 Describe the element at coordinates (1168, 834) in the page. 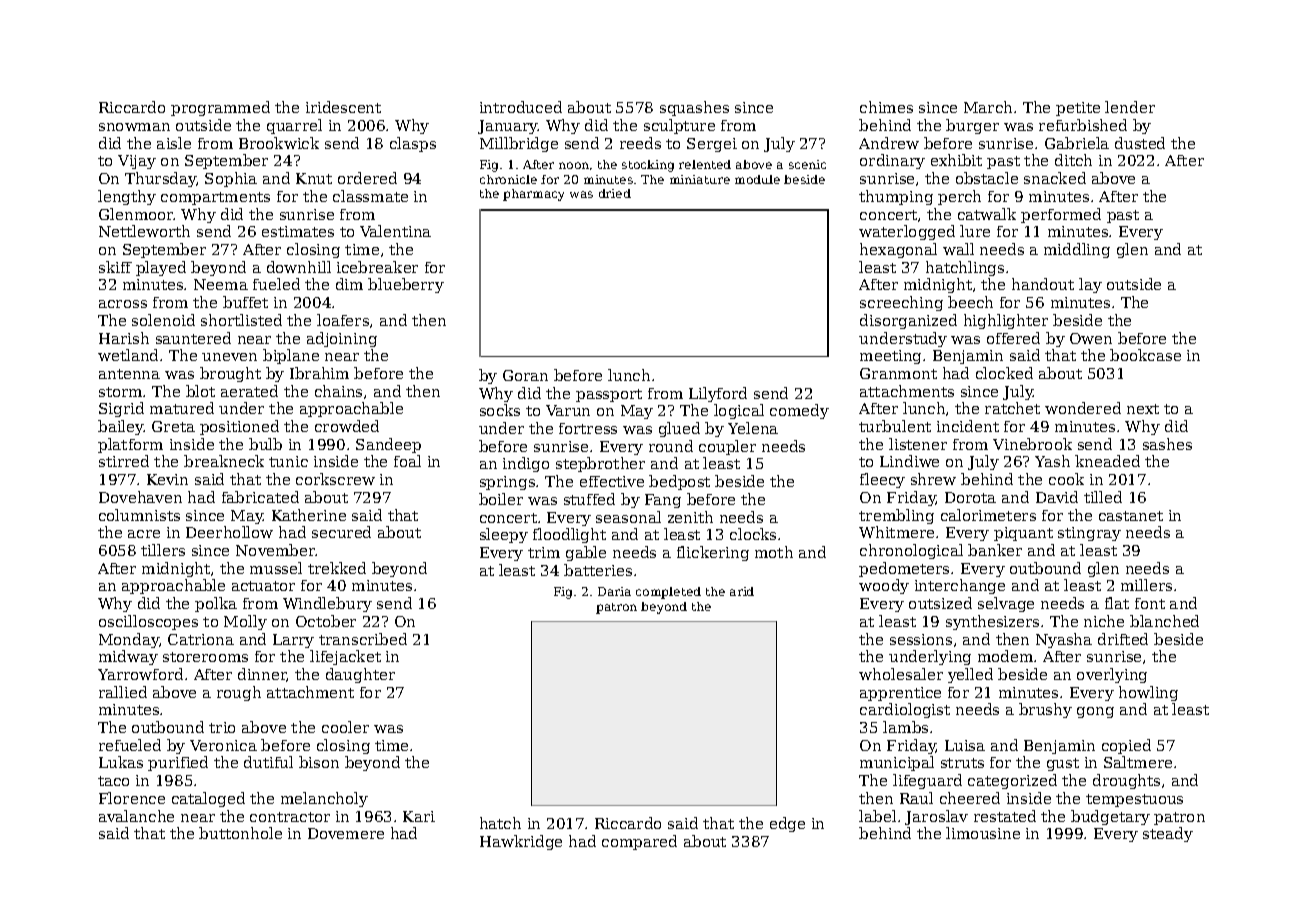

I see `steady` at that location.
